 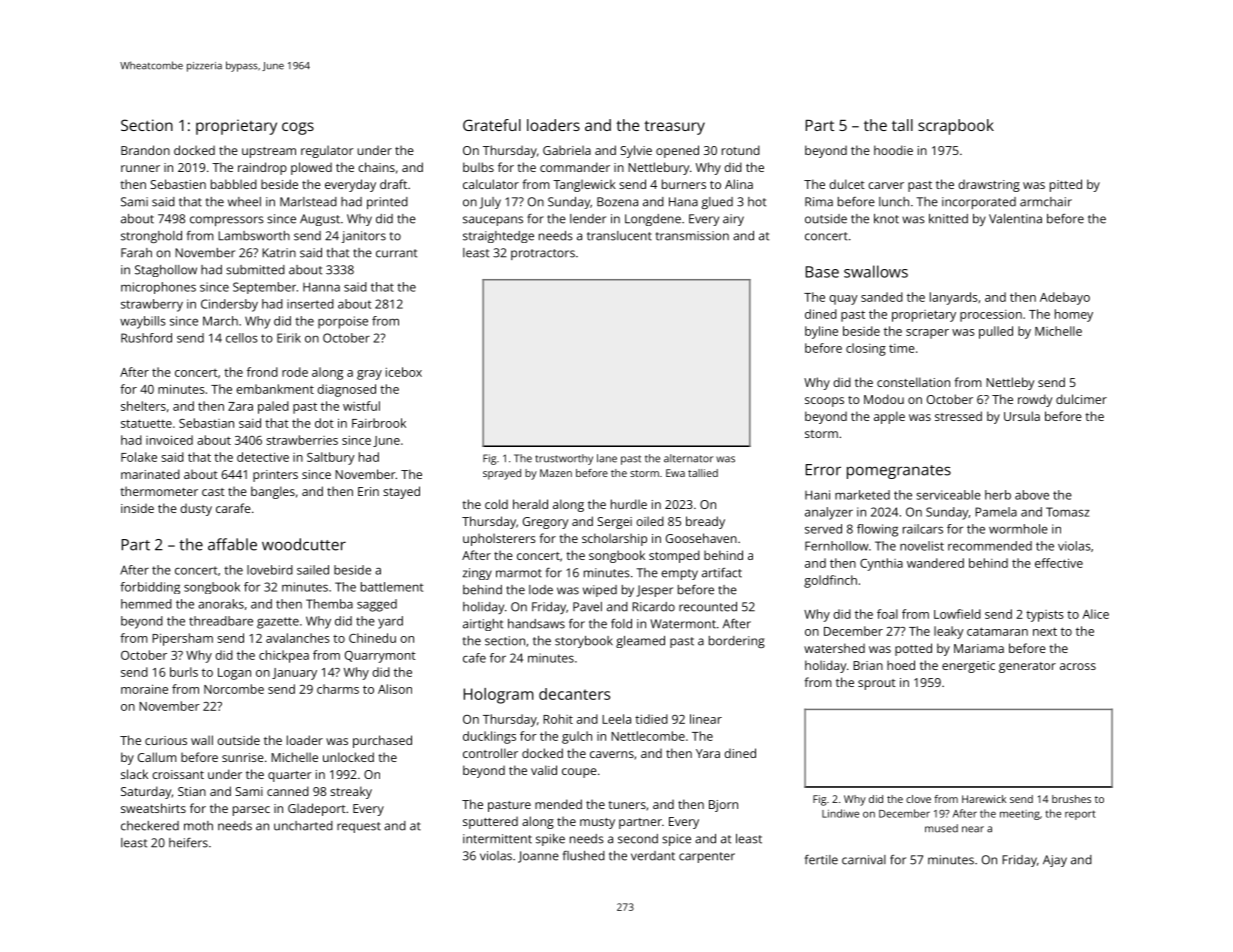 What do you see at coordinates (821, 332) in the screenshot?
I see `byline` at bounding box center [821, 332].
